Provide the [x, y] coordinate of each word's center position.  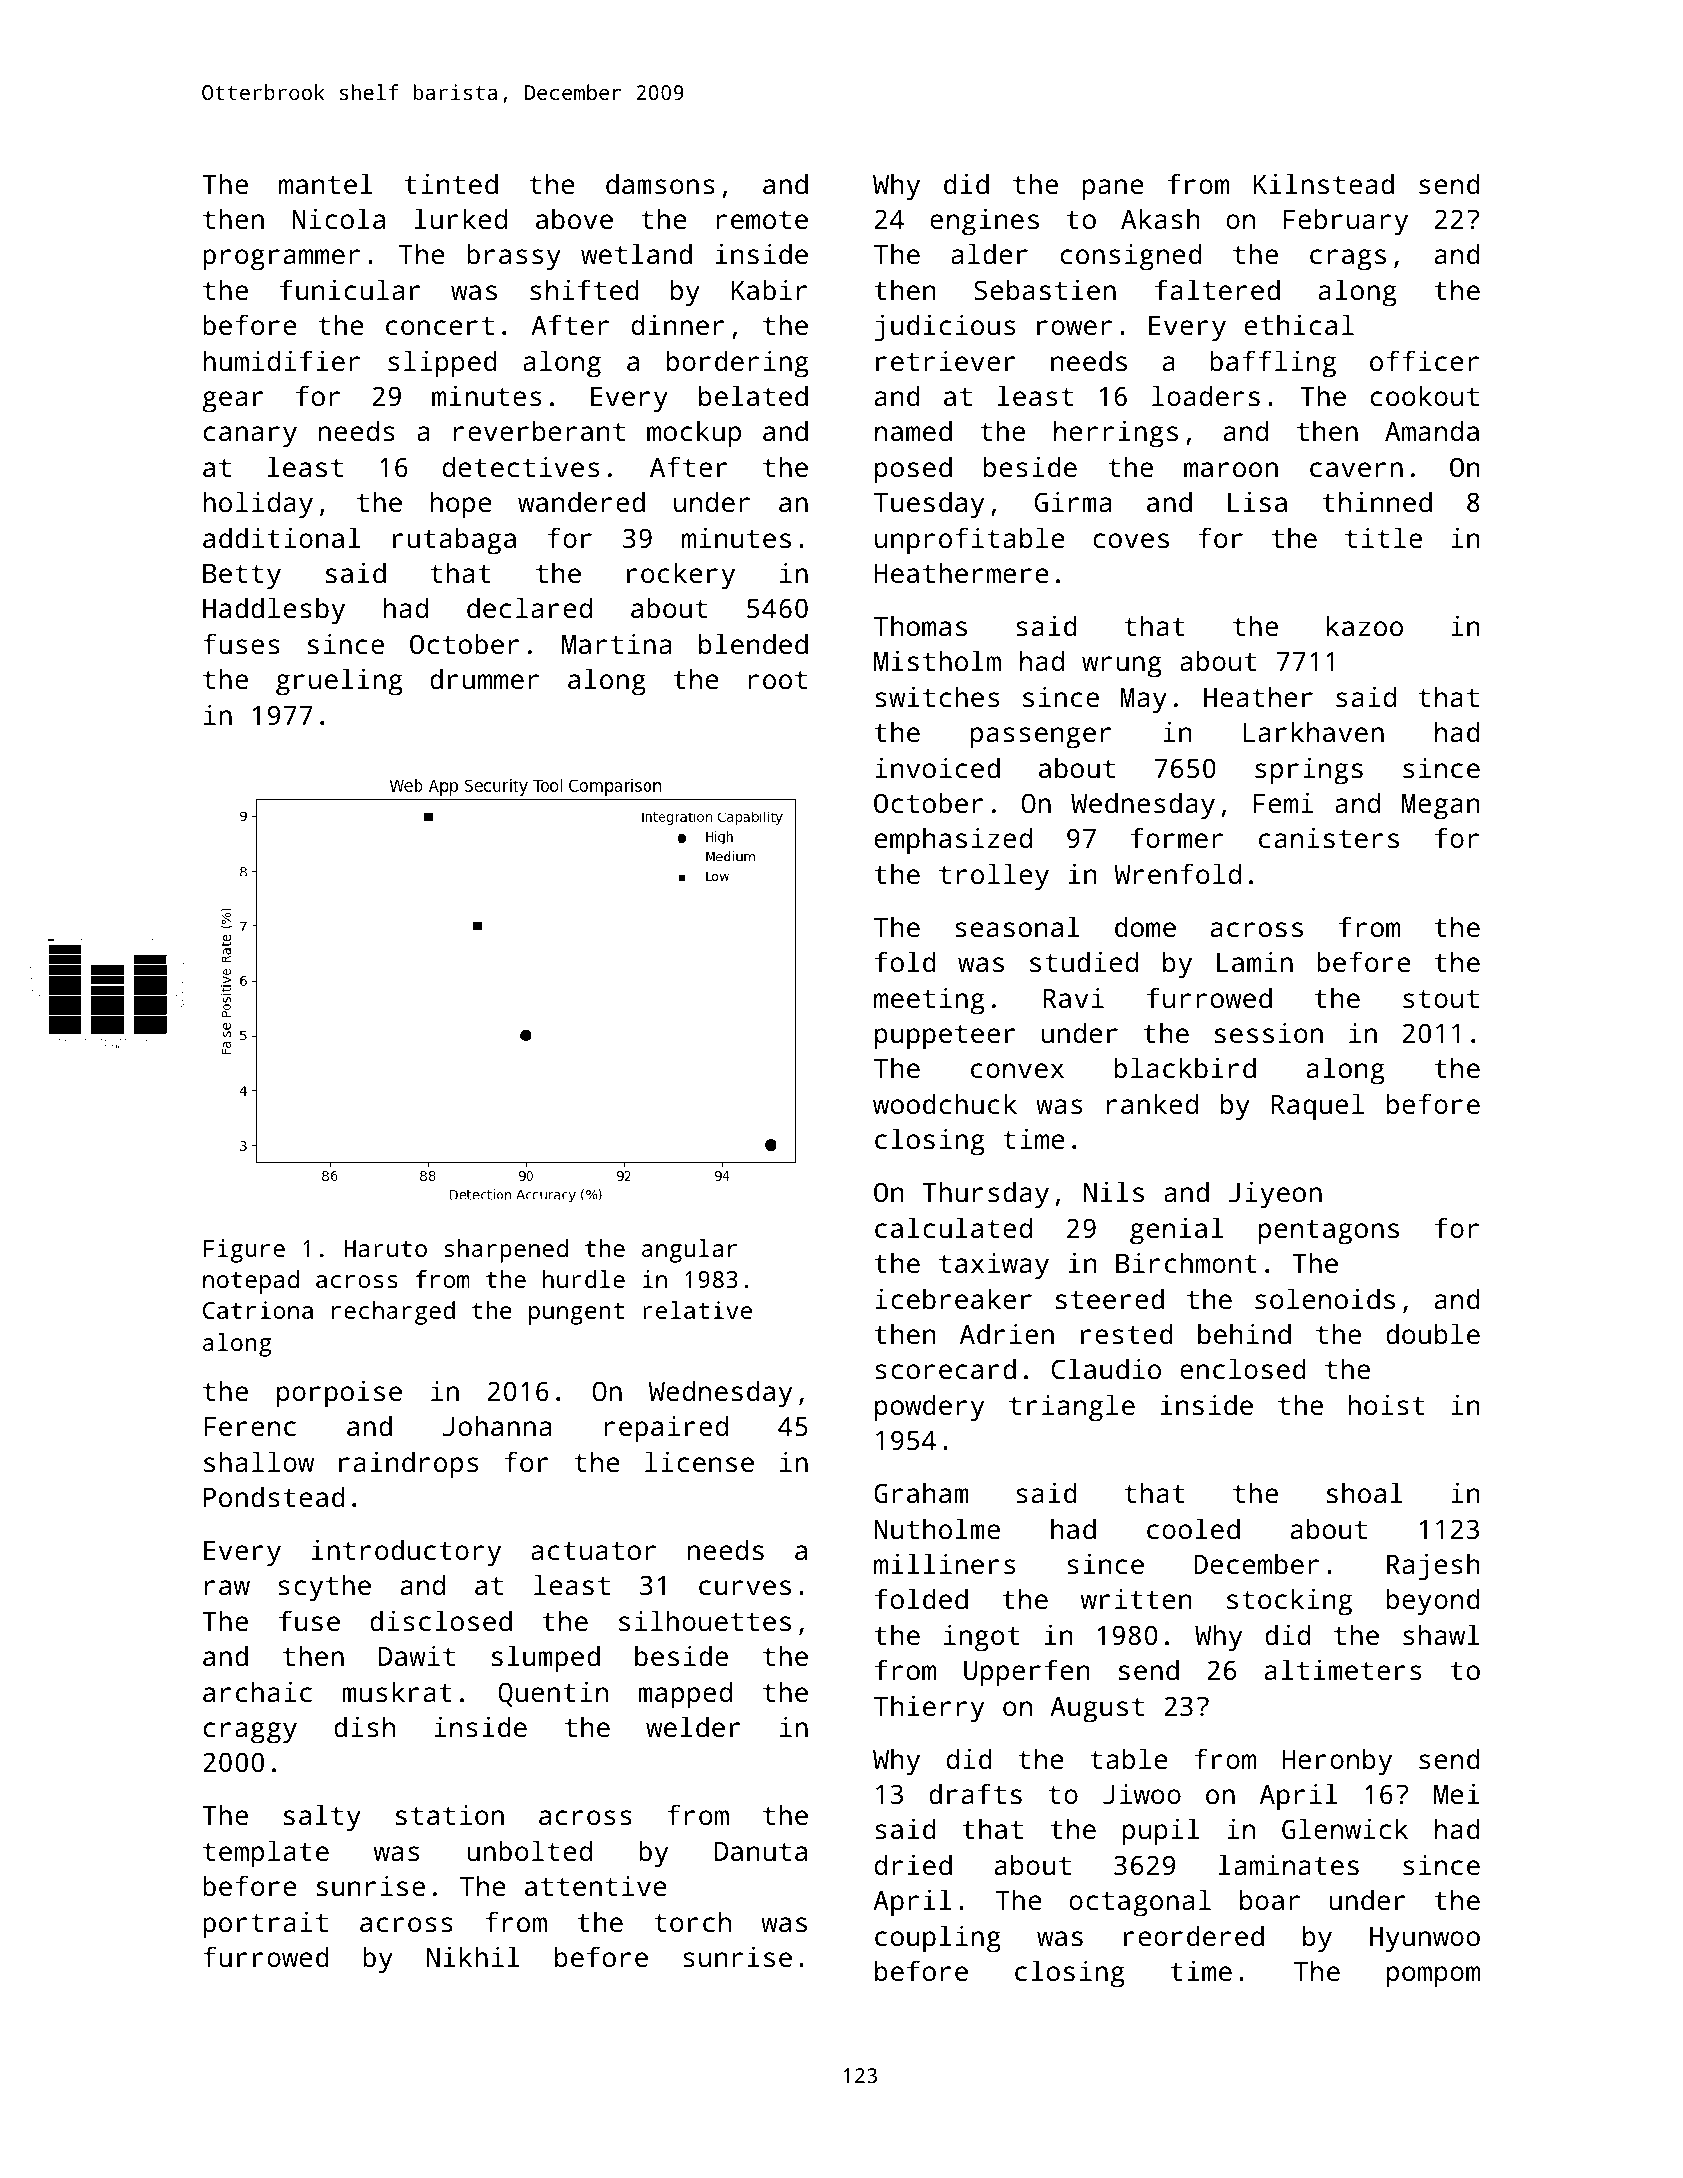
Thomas [920, 625]
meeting [929, 1001]
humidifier [281, 360]
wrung [1121, 667]
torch [692, 1921]
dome [1145, 926]
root [777, 680]
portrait [265, 1925]
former [1177, 837]
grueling [339, 682]
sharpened [506, 1251]
